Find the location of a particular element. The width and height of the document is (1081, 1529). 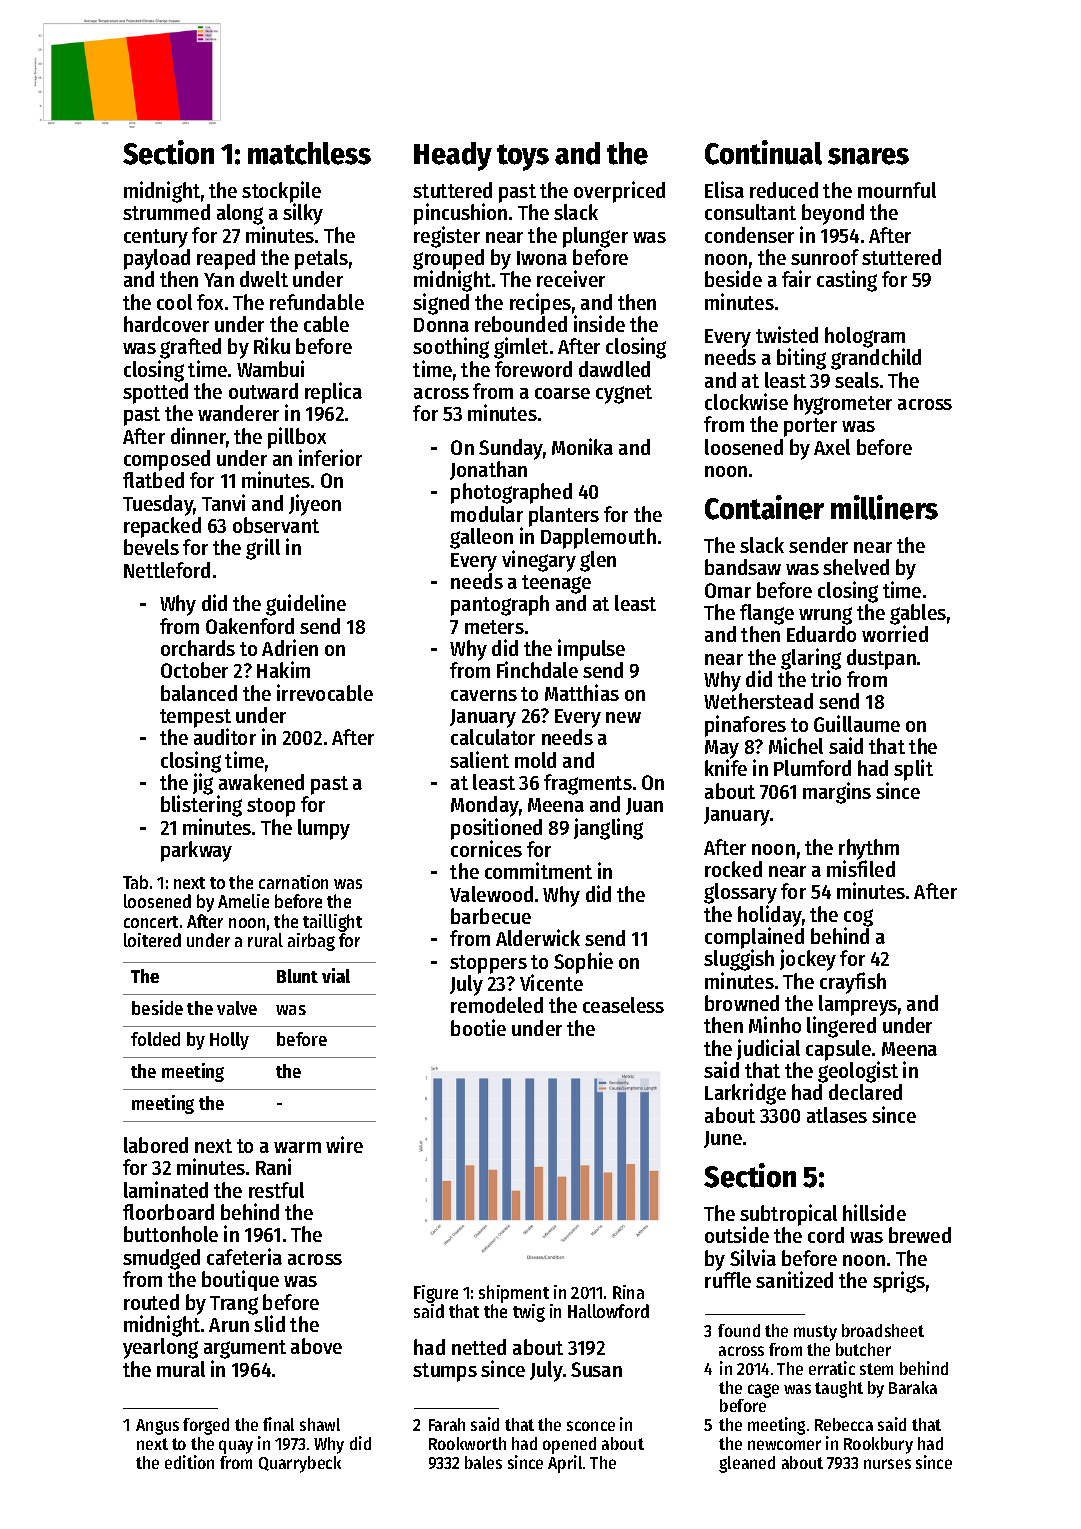

century is located at coordinates (156, 238).
